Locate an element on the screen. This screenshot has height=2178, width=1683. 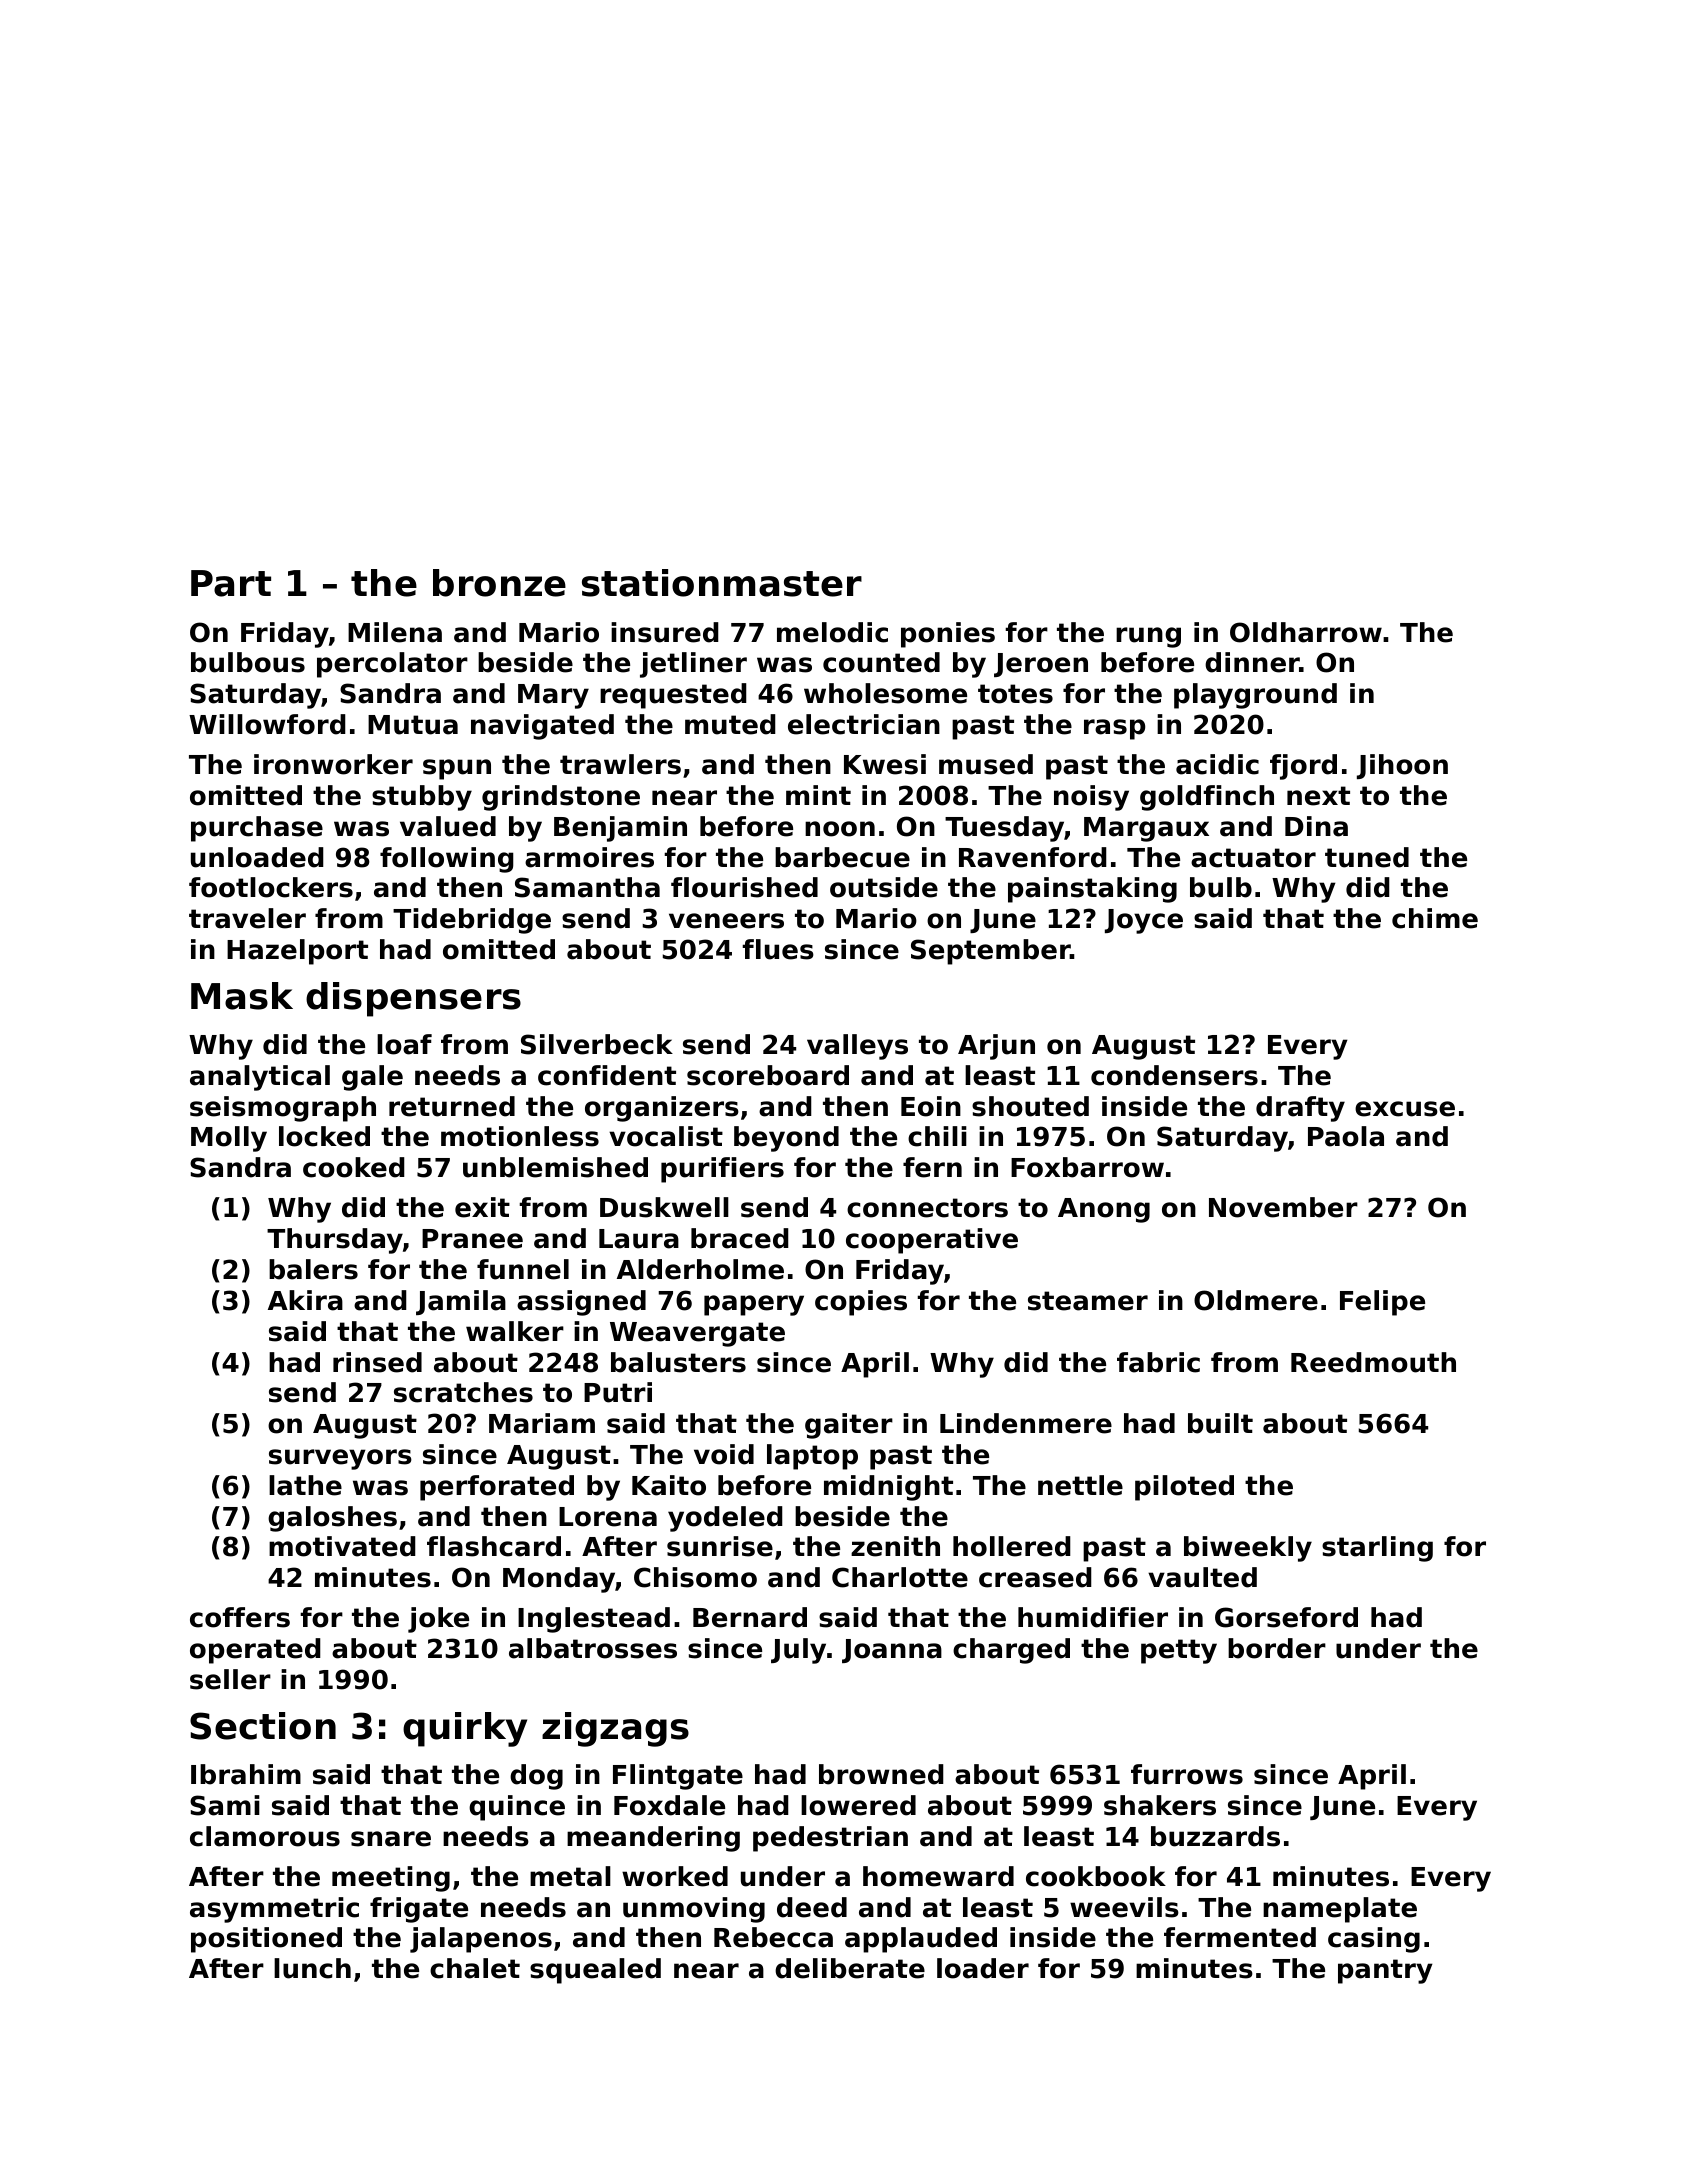
deliberate is located at coordinates (850, 1968).
